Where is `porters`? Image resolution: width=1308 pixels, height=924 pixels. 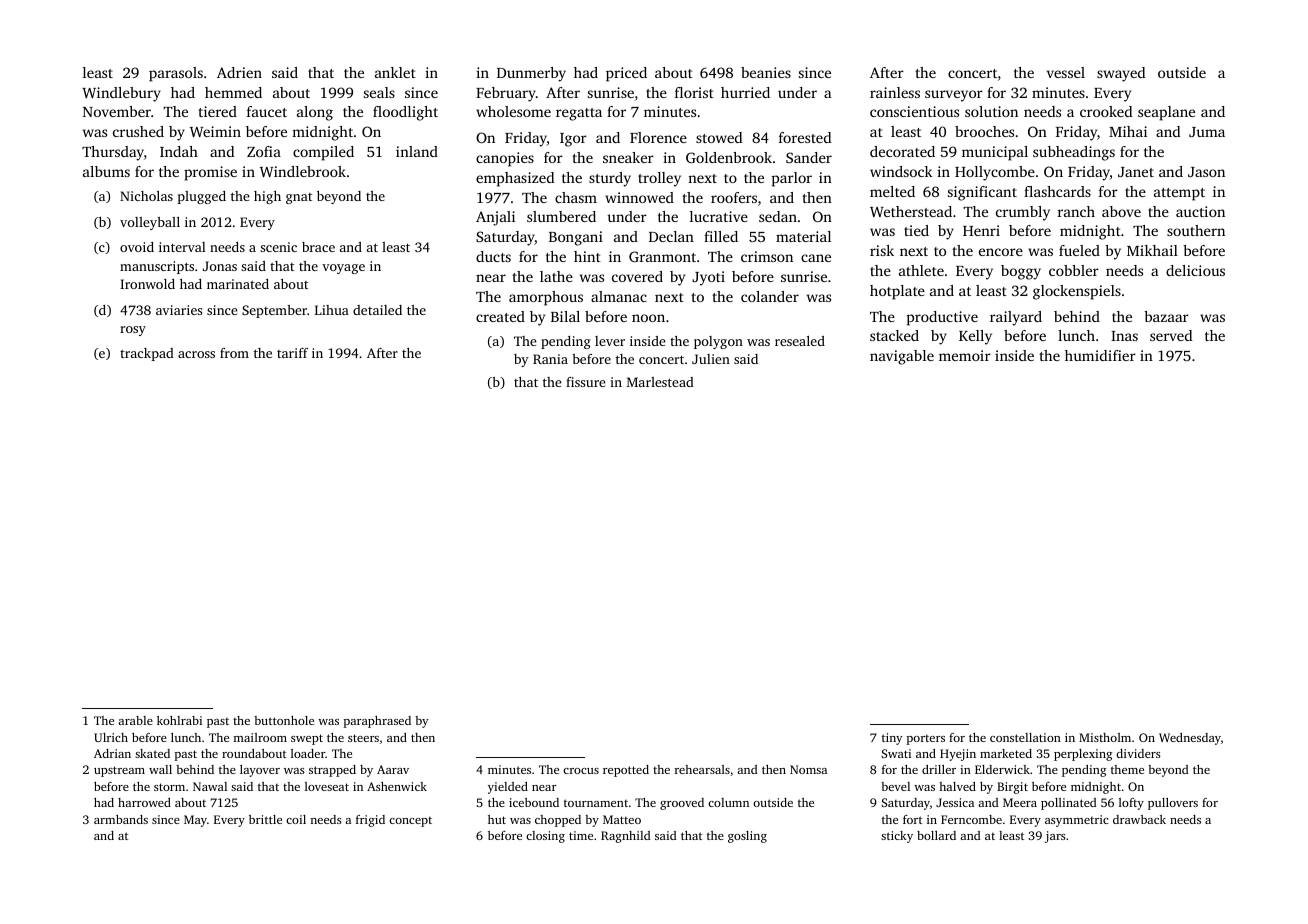
porters is located at coordinates (925, 740).
